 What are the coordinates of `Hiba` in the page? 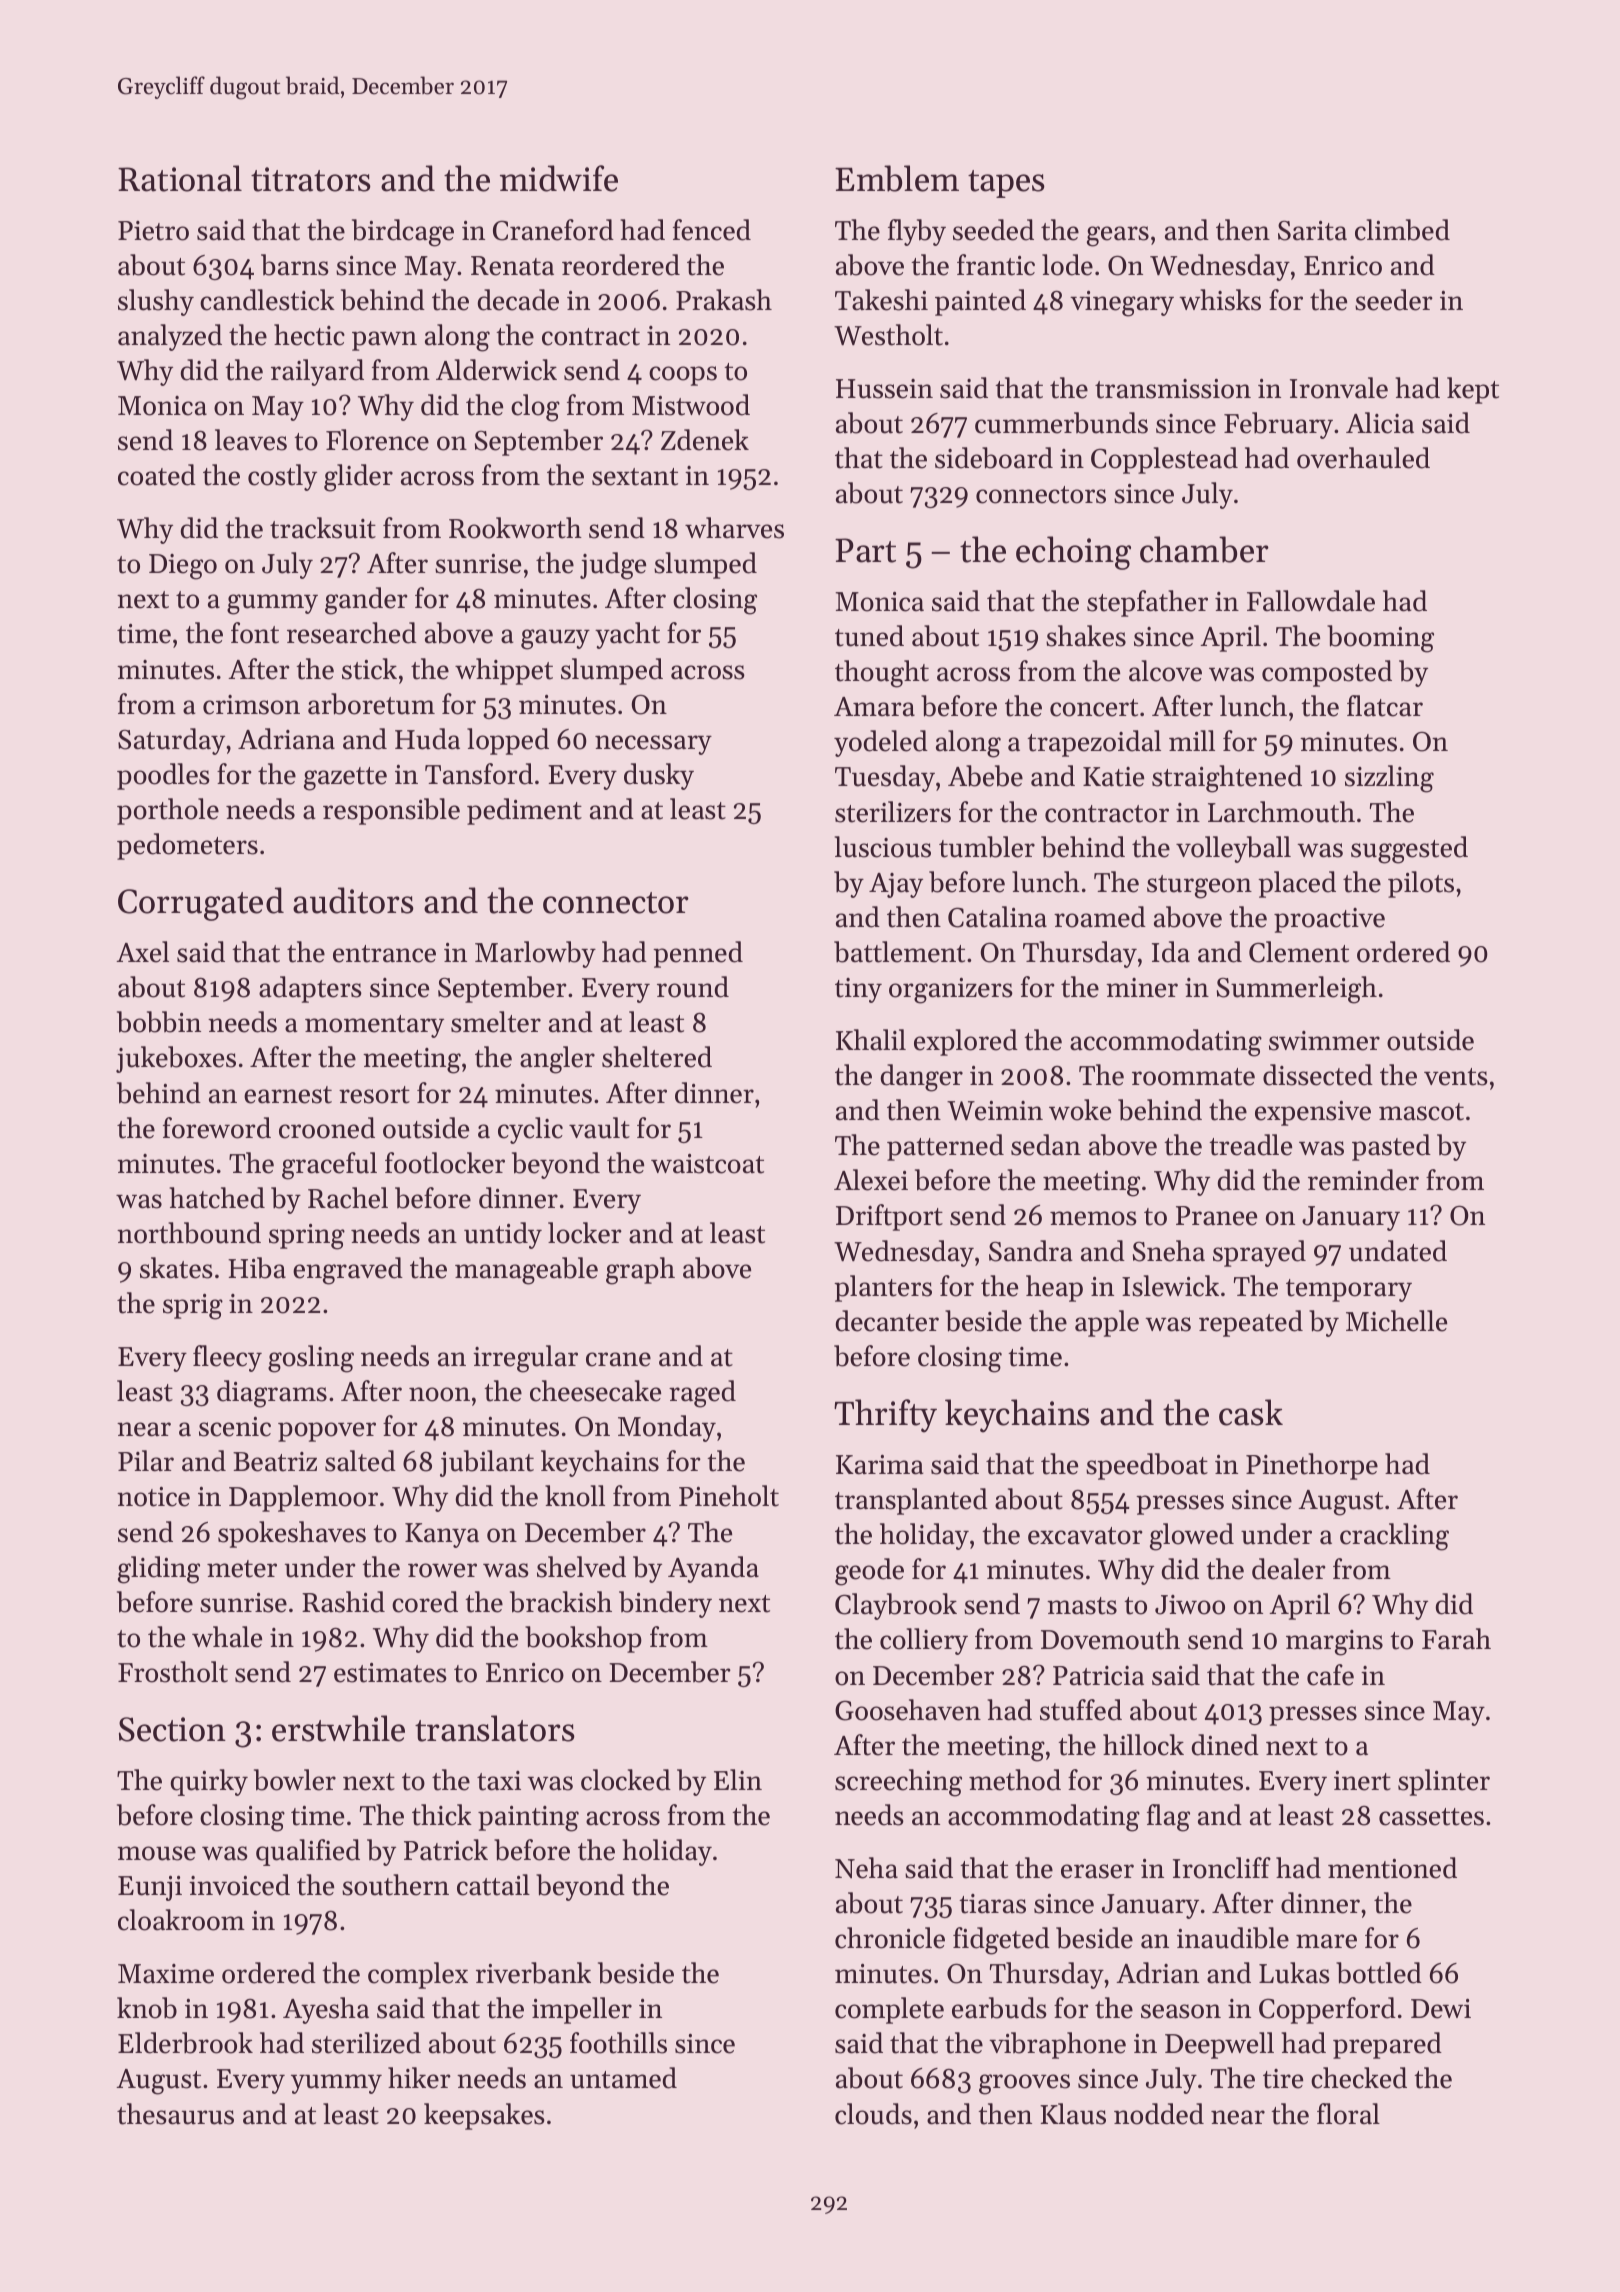 It's located at (257, 1268).
